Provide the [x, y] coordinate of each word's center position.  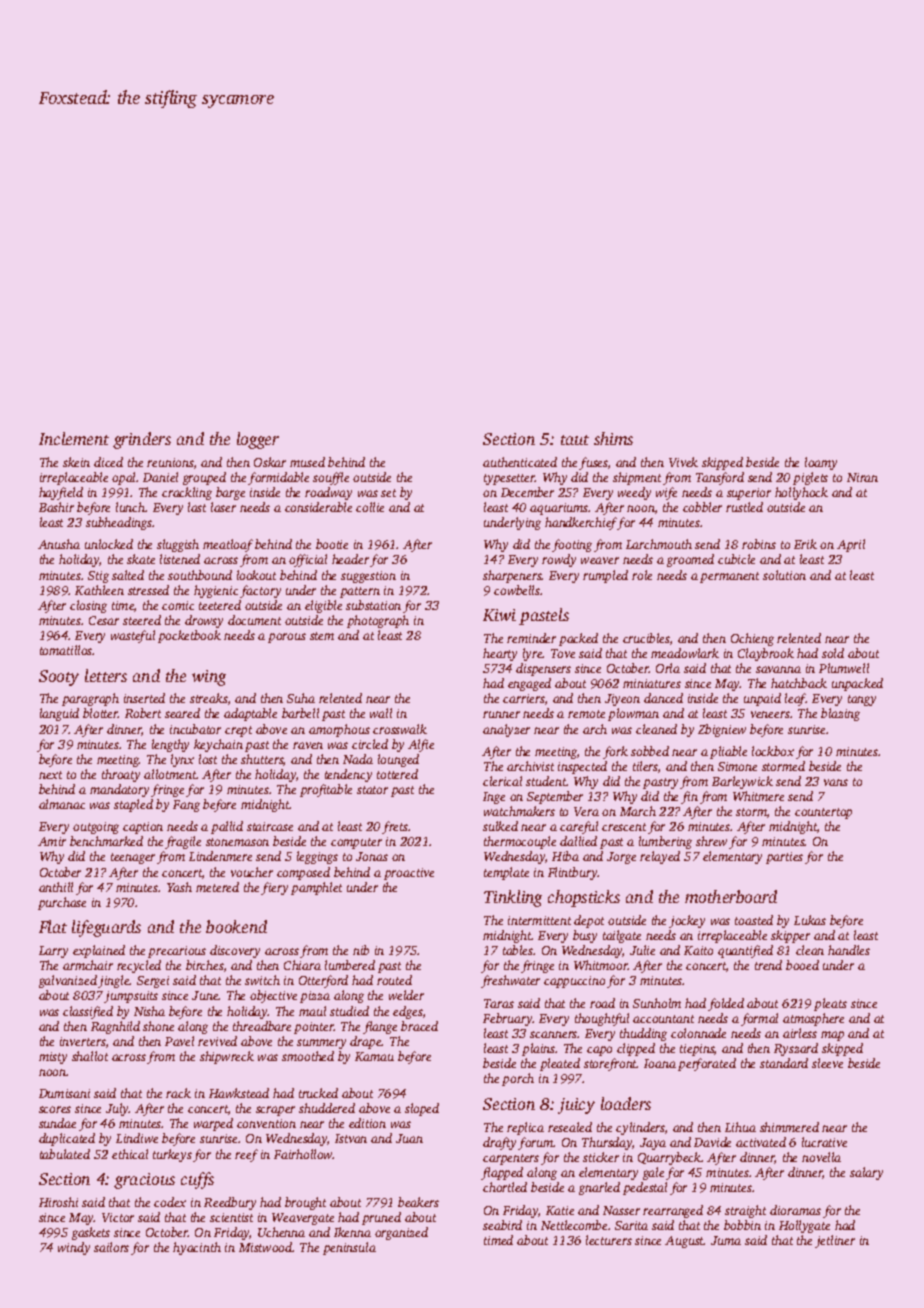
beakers [418, 1202]
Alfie [421, 745]
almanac [62, 804]
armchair [88, 965]
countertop [823, 813]
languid [59, 714]
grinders [142, 440]
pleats [830, 1004]
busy [585, 936]
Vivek [683, 462]
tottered [397, 774]
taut [575, 440]
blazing [840, 714]
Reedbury [230, 1203]
